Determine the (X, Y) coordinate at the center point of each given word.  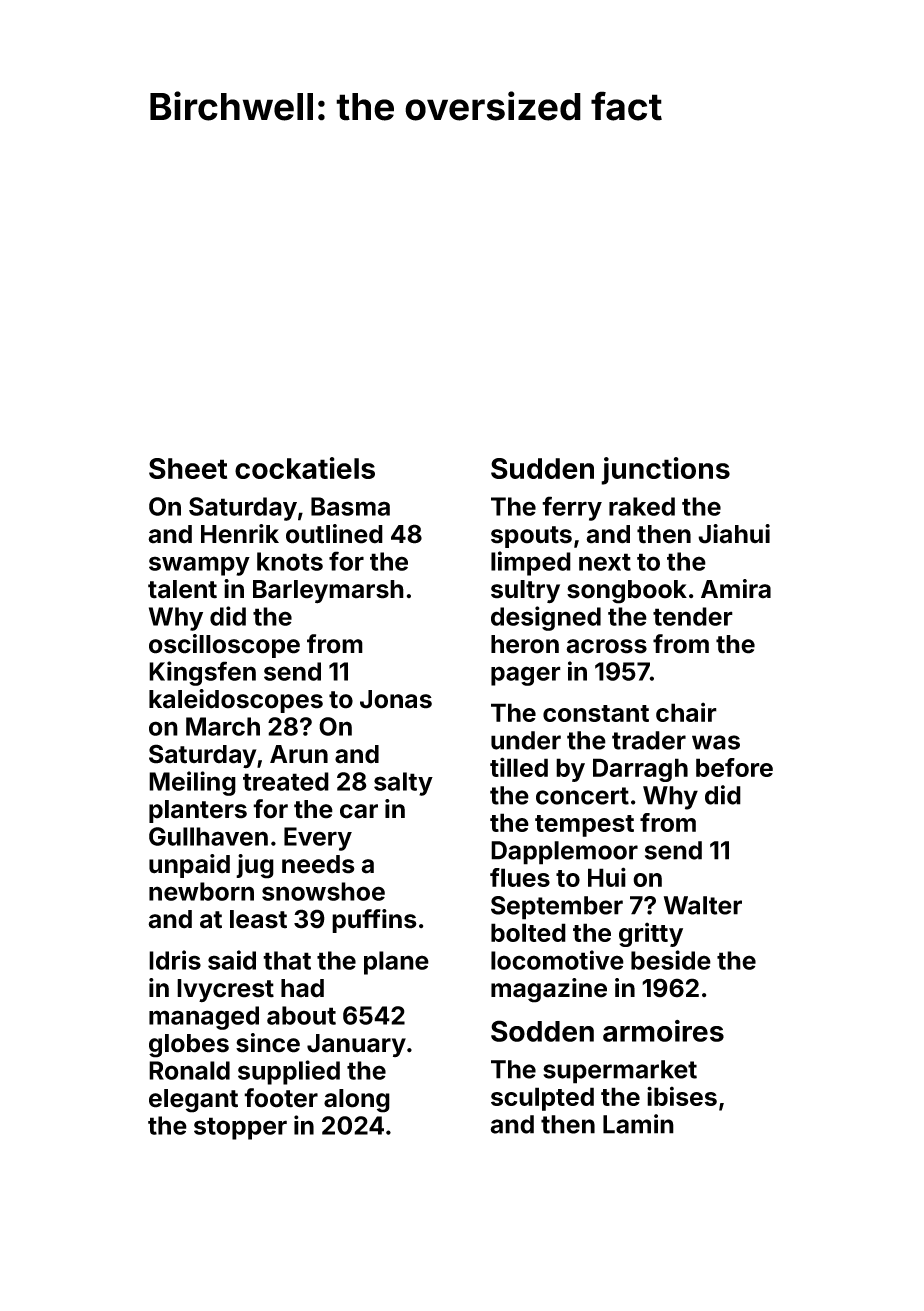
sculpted (542, 1099)
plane (396, 963)
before (734, 767)
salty (403, 784)
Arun (299, 754)
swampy (199, 566)
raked (642, 506)
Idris (175, 960)
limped (531, 563)
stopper (240, 1128)
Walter (703, 905)
